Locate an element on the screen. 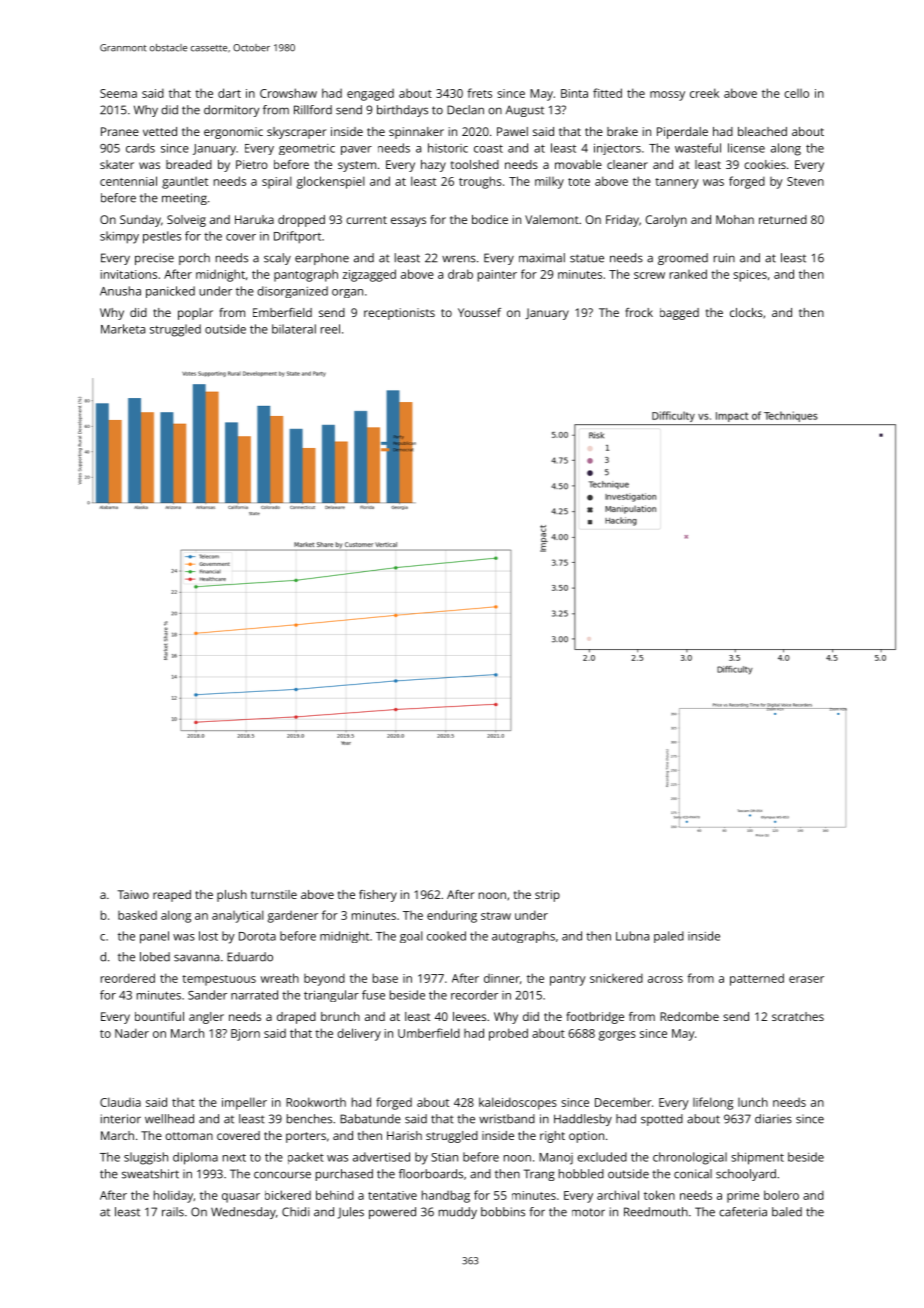  poplar is located at coordinates (195, 314).
